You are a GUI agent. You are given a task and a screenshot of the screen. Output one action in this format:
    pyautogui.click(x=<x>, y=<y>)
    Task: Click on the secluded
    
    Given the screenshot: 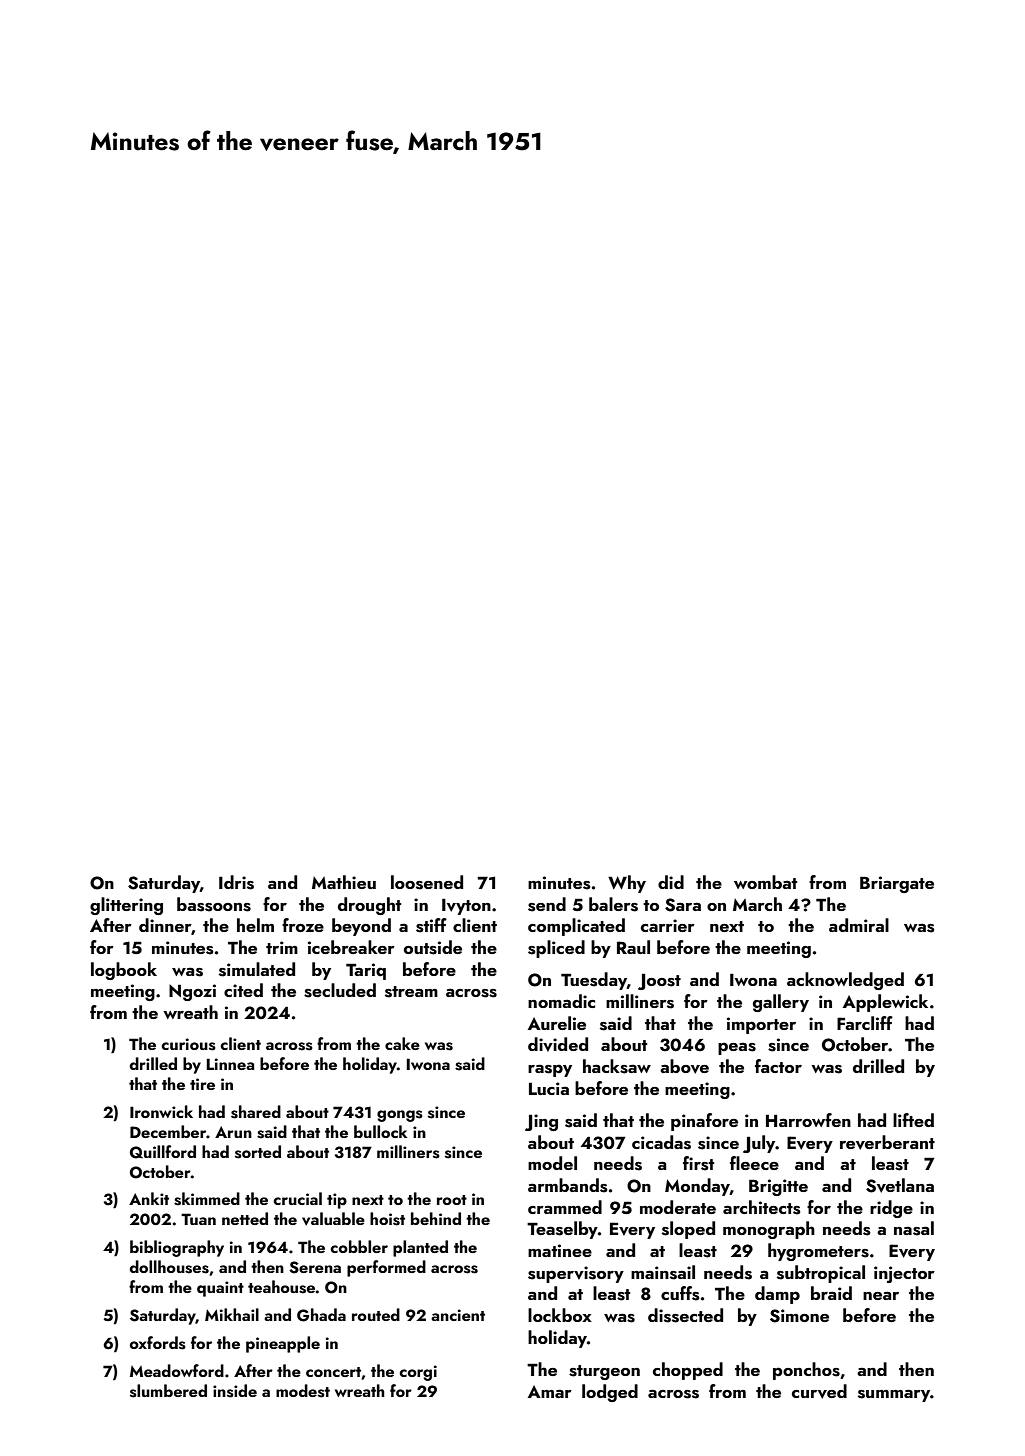 What is the action you would take?
    pyautogui.click(x=340, y=990)
